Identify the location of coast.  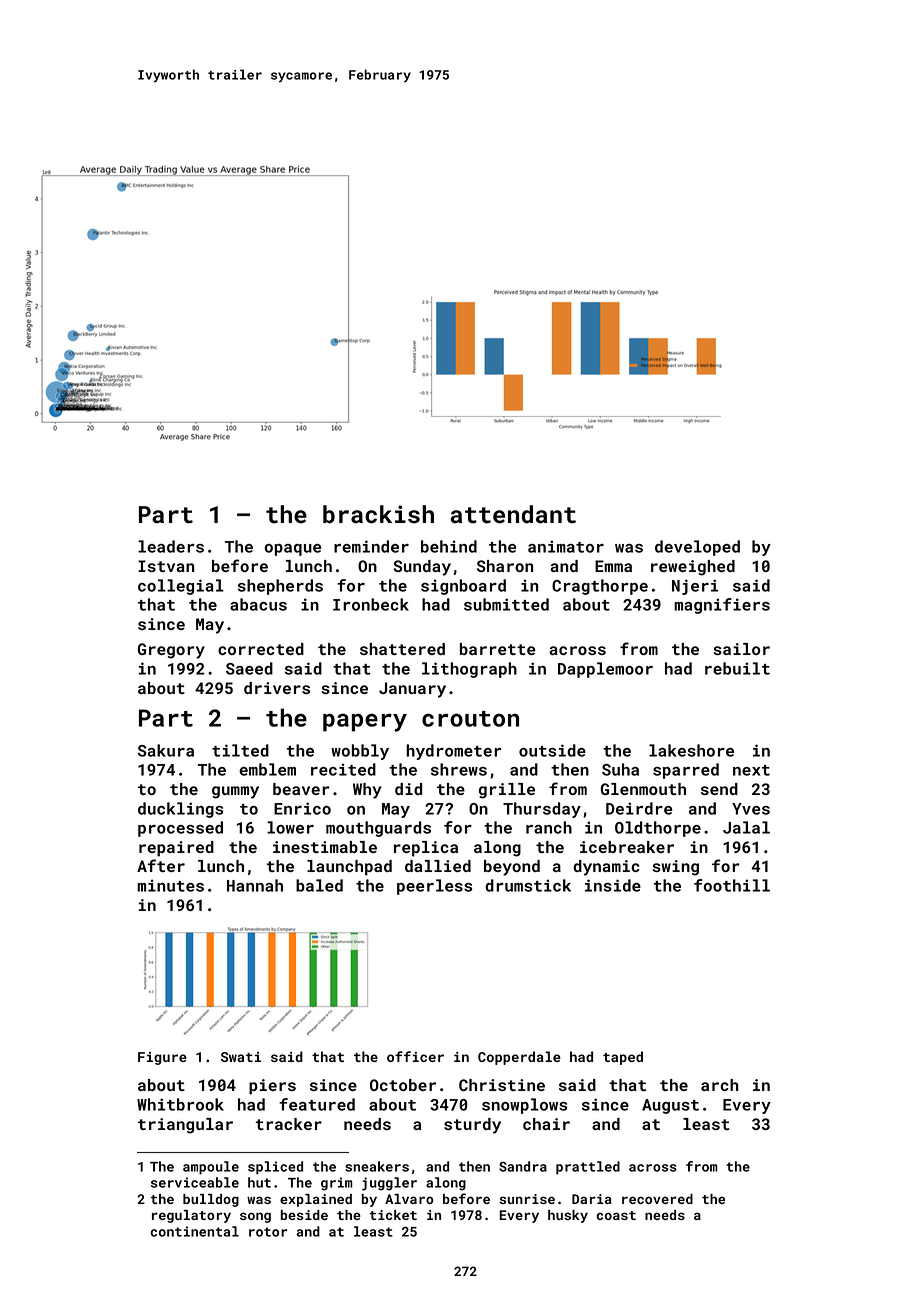
(616, 1215).
